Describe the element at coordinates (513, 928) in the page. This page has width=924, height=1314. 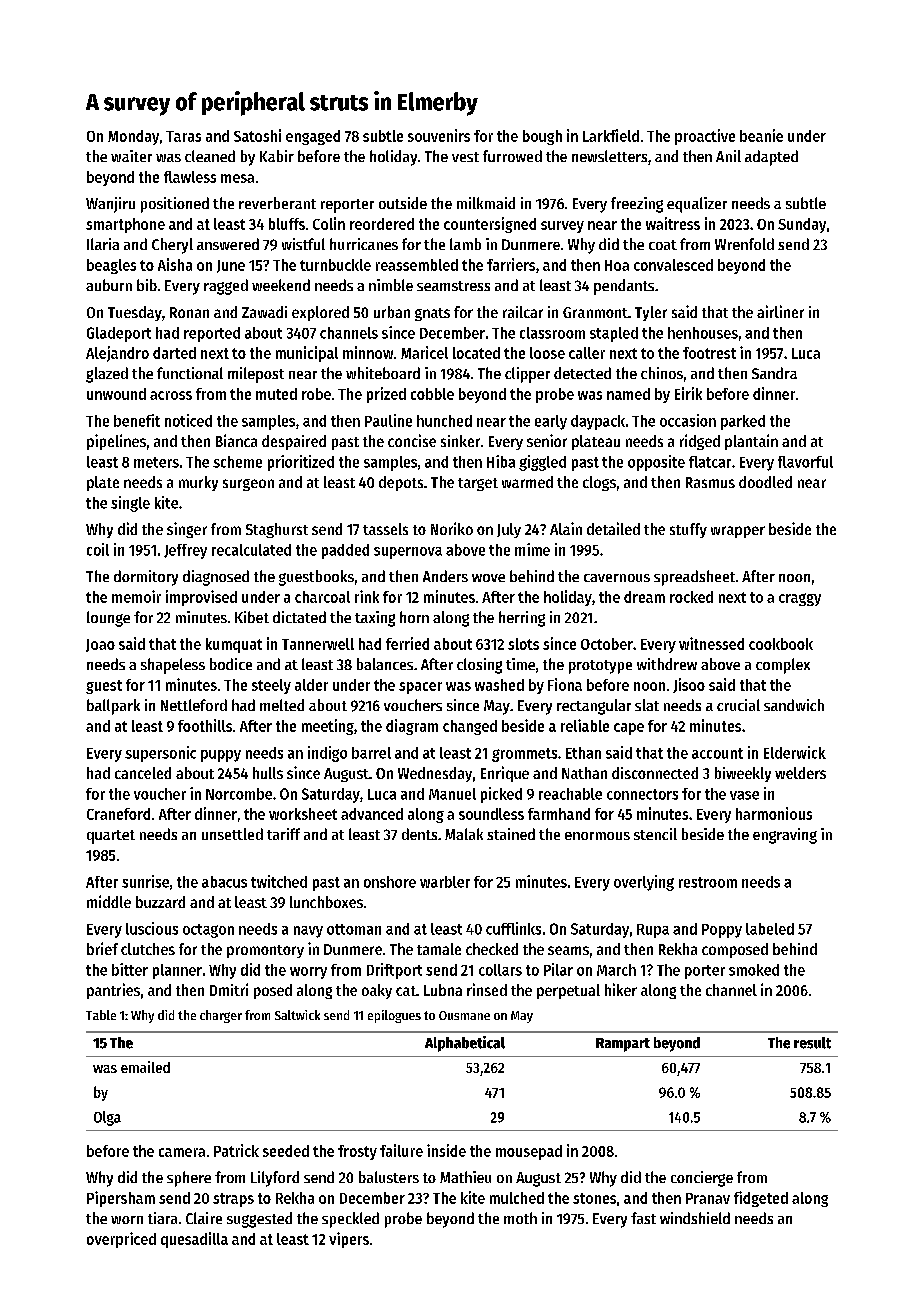
I see `cufflinks` at that location.
